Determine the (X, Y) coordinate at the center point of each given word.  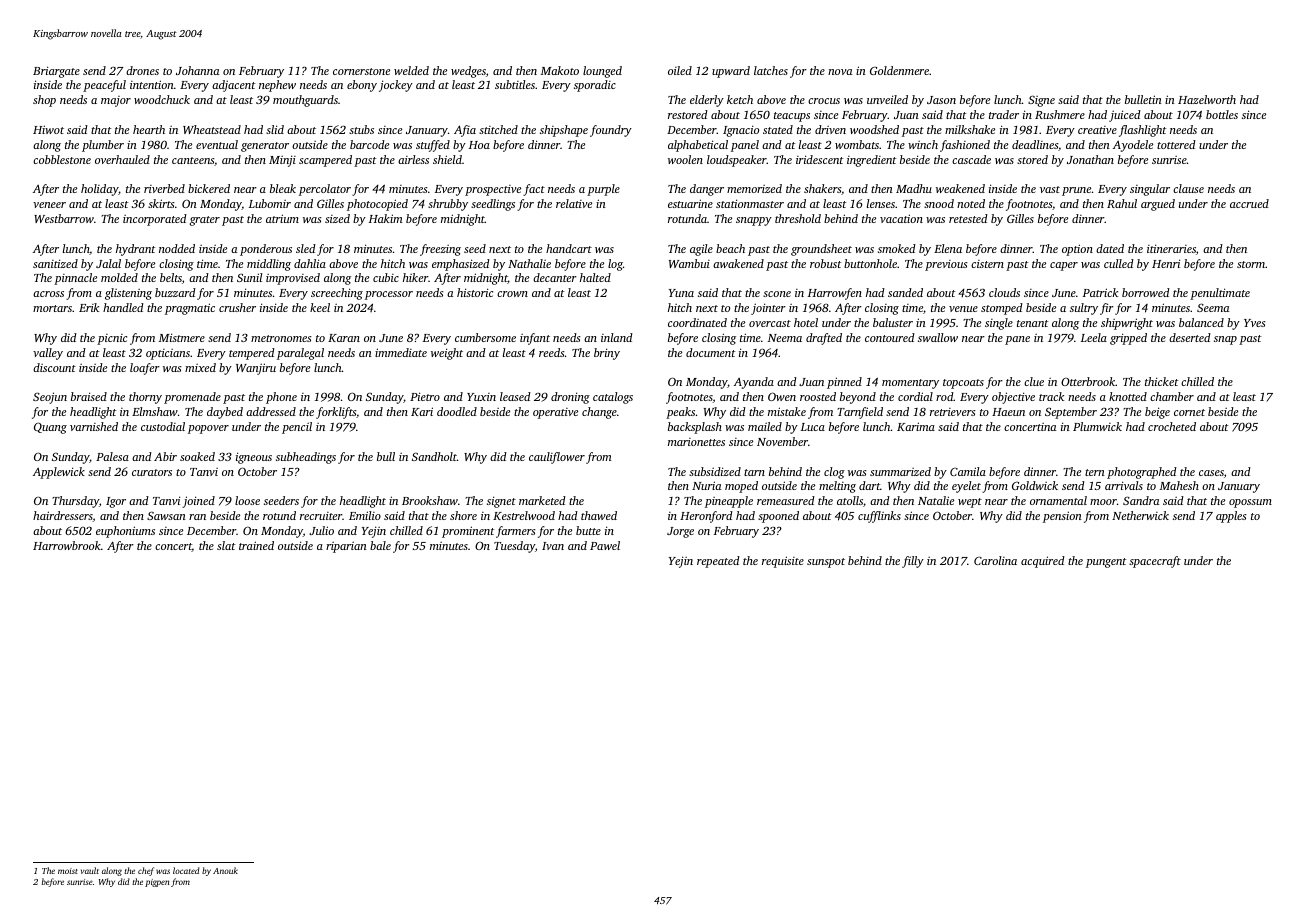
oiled (680, 70)
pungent (1106, 563)
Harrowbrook (67, 545)
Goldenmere (899, 70)
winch (923, 144)
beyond (858, 398)
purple (603, 190)
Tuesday (514, 547)
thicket (1162, 381)
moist (68, 871)
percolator (325, 190)
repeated (718, 562)
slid (275, 129)
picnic (112, 339)
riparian (346, 547)
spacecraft (1155, 562)
